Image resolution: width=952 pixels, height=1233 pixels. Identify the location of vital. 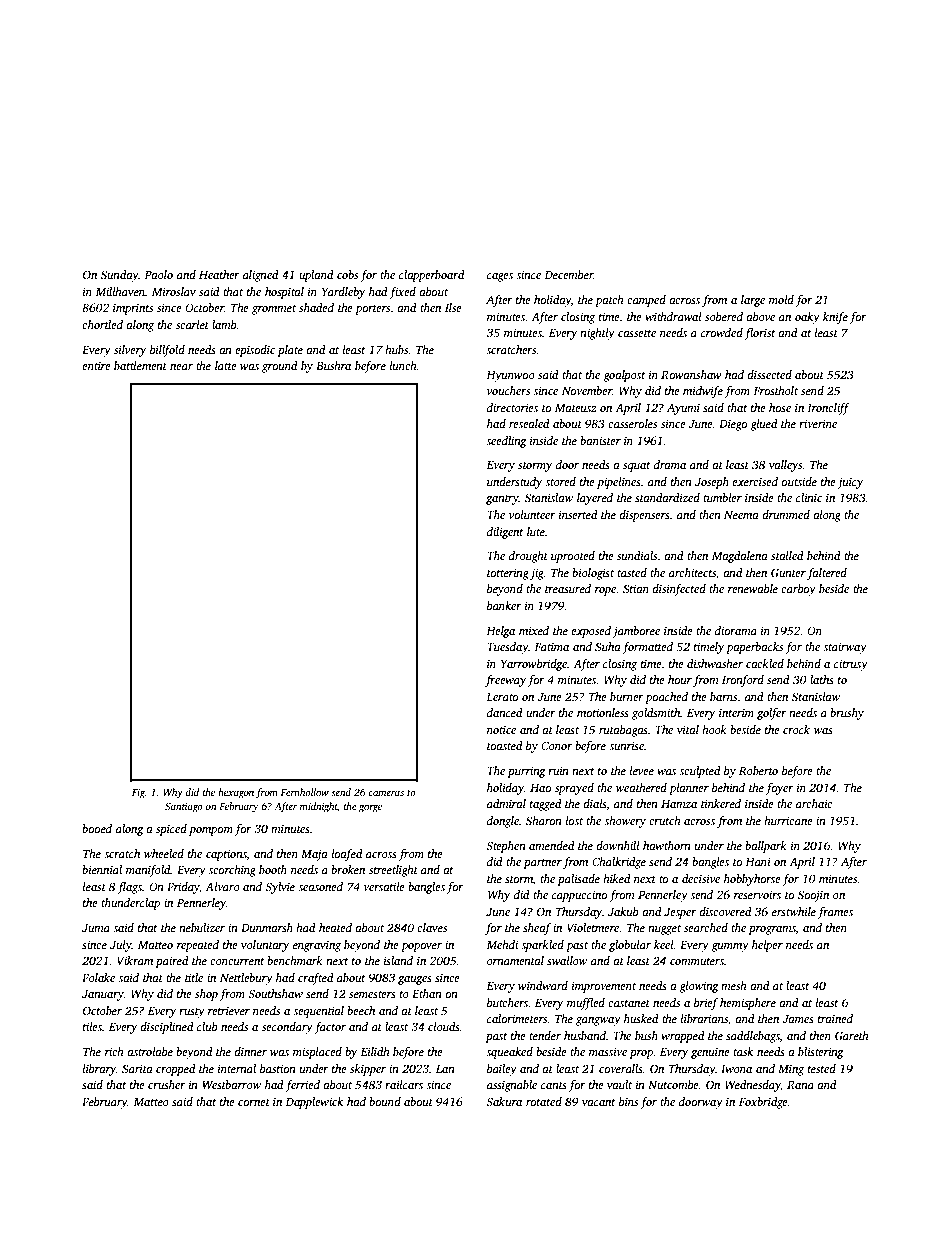
(688, 729).
